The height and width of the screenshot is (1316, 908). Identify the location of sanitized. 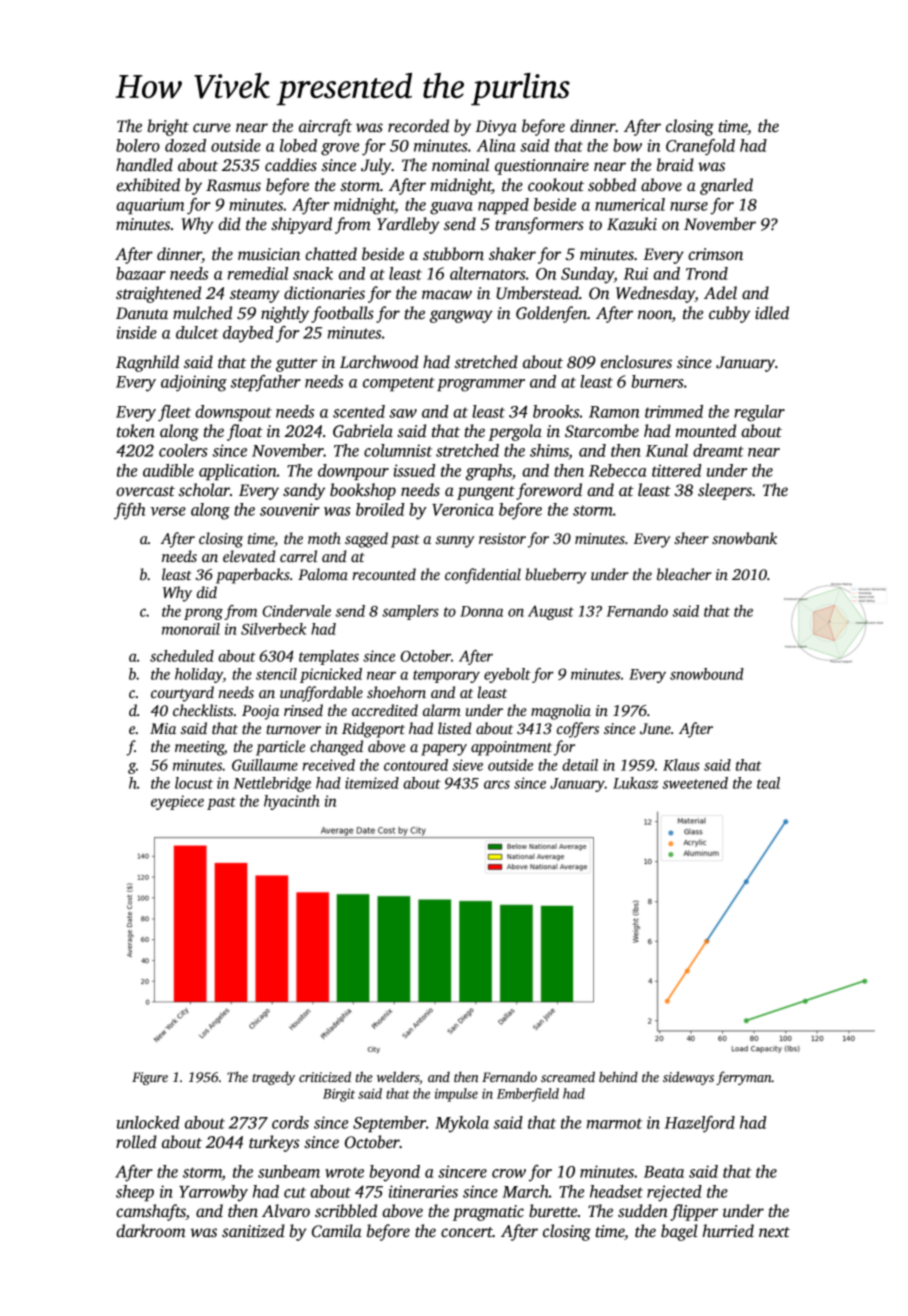
(253, 1231).
